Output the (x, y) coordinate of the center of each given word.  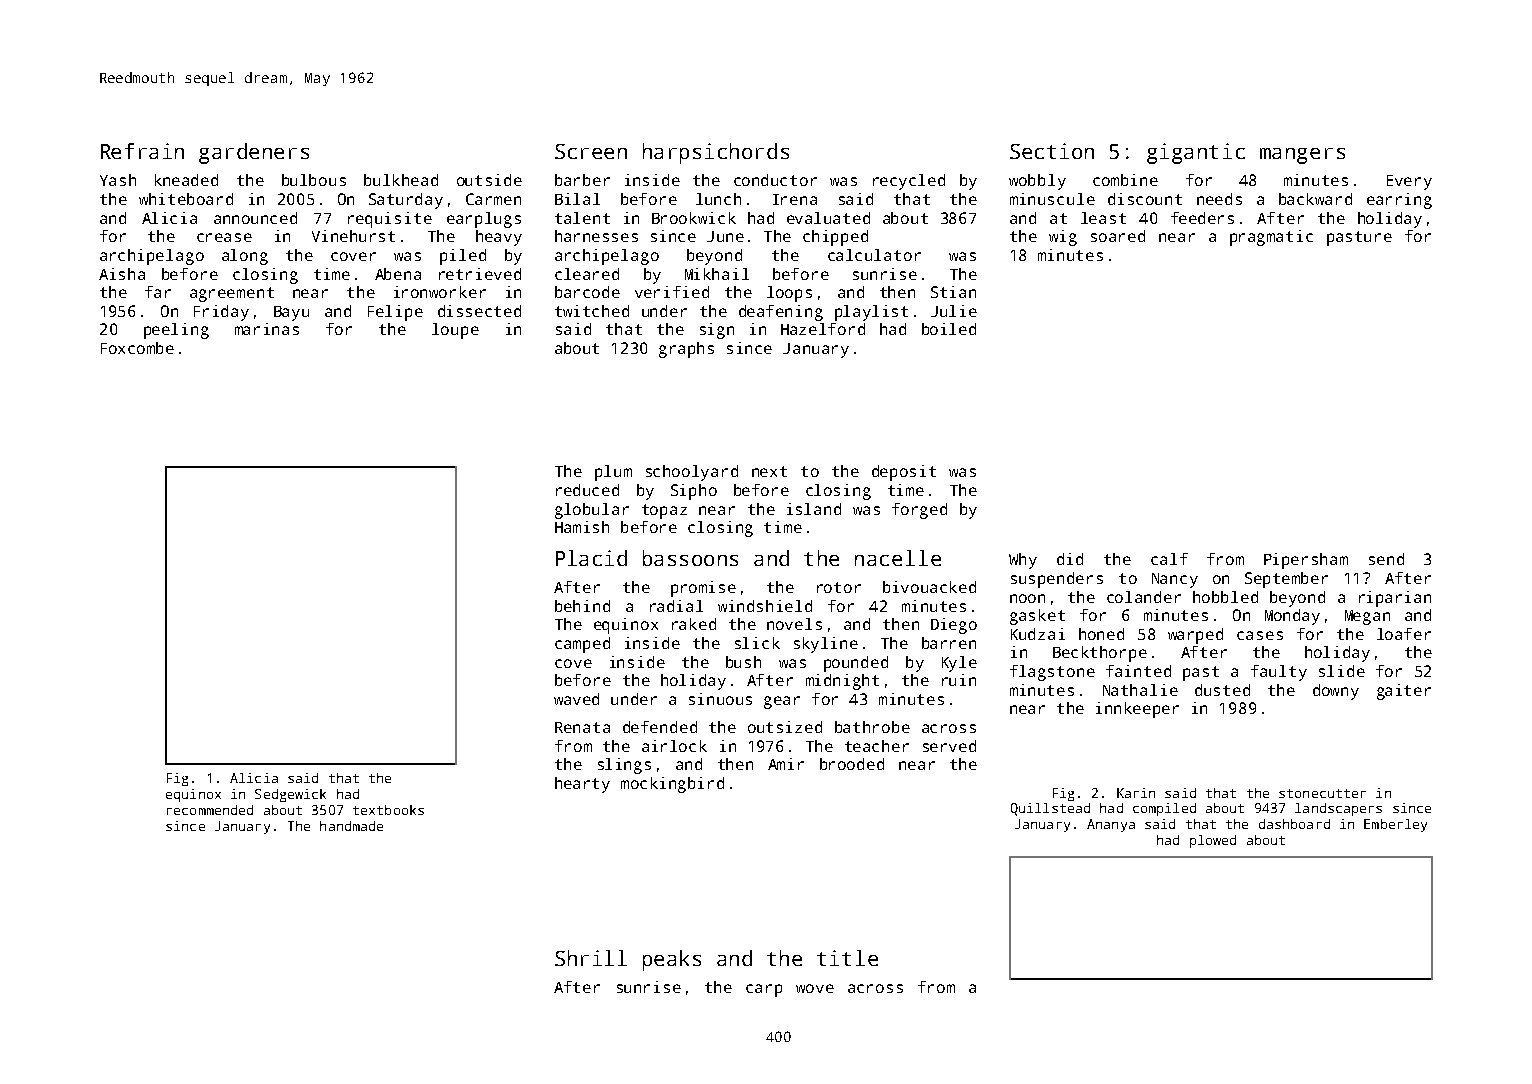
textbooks (388, 810)
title (847, 958)
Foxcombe (137, 348)
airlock (674, 746)
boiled (949, 329)
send (1386, 559)
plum (613, 473)
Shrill (591, 958)
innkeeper (1137, 710)
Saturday (406, 201)
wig (1063, 238)
